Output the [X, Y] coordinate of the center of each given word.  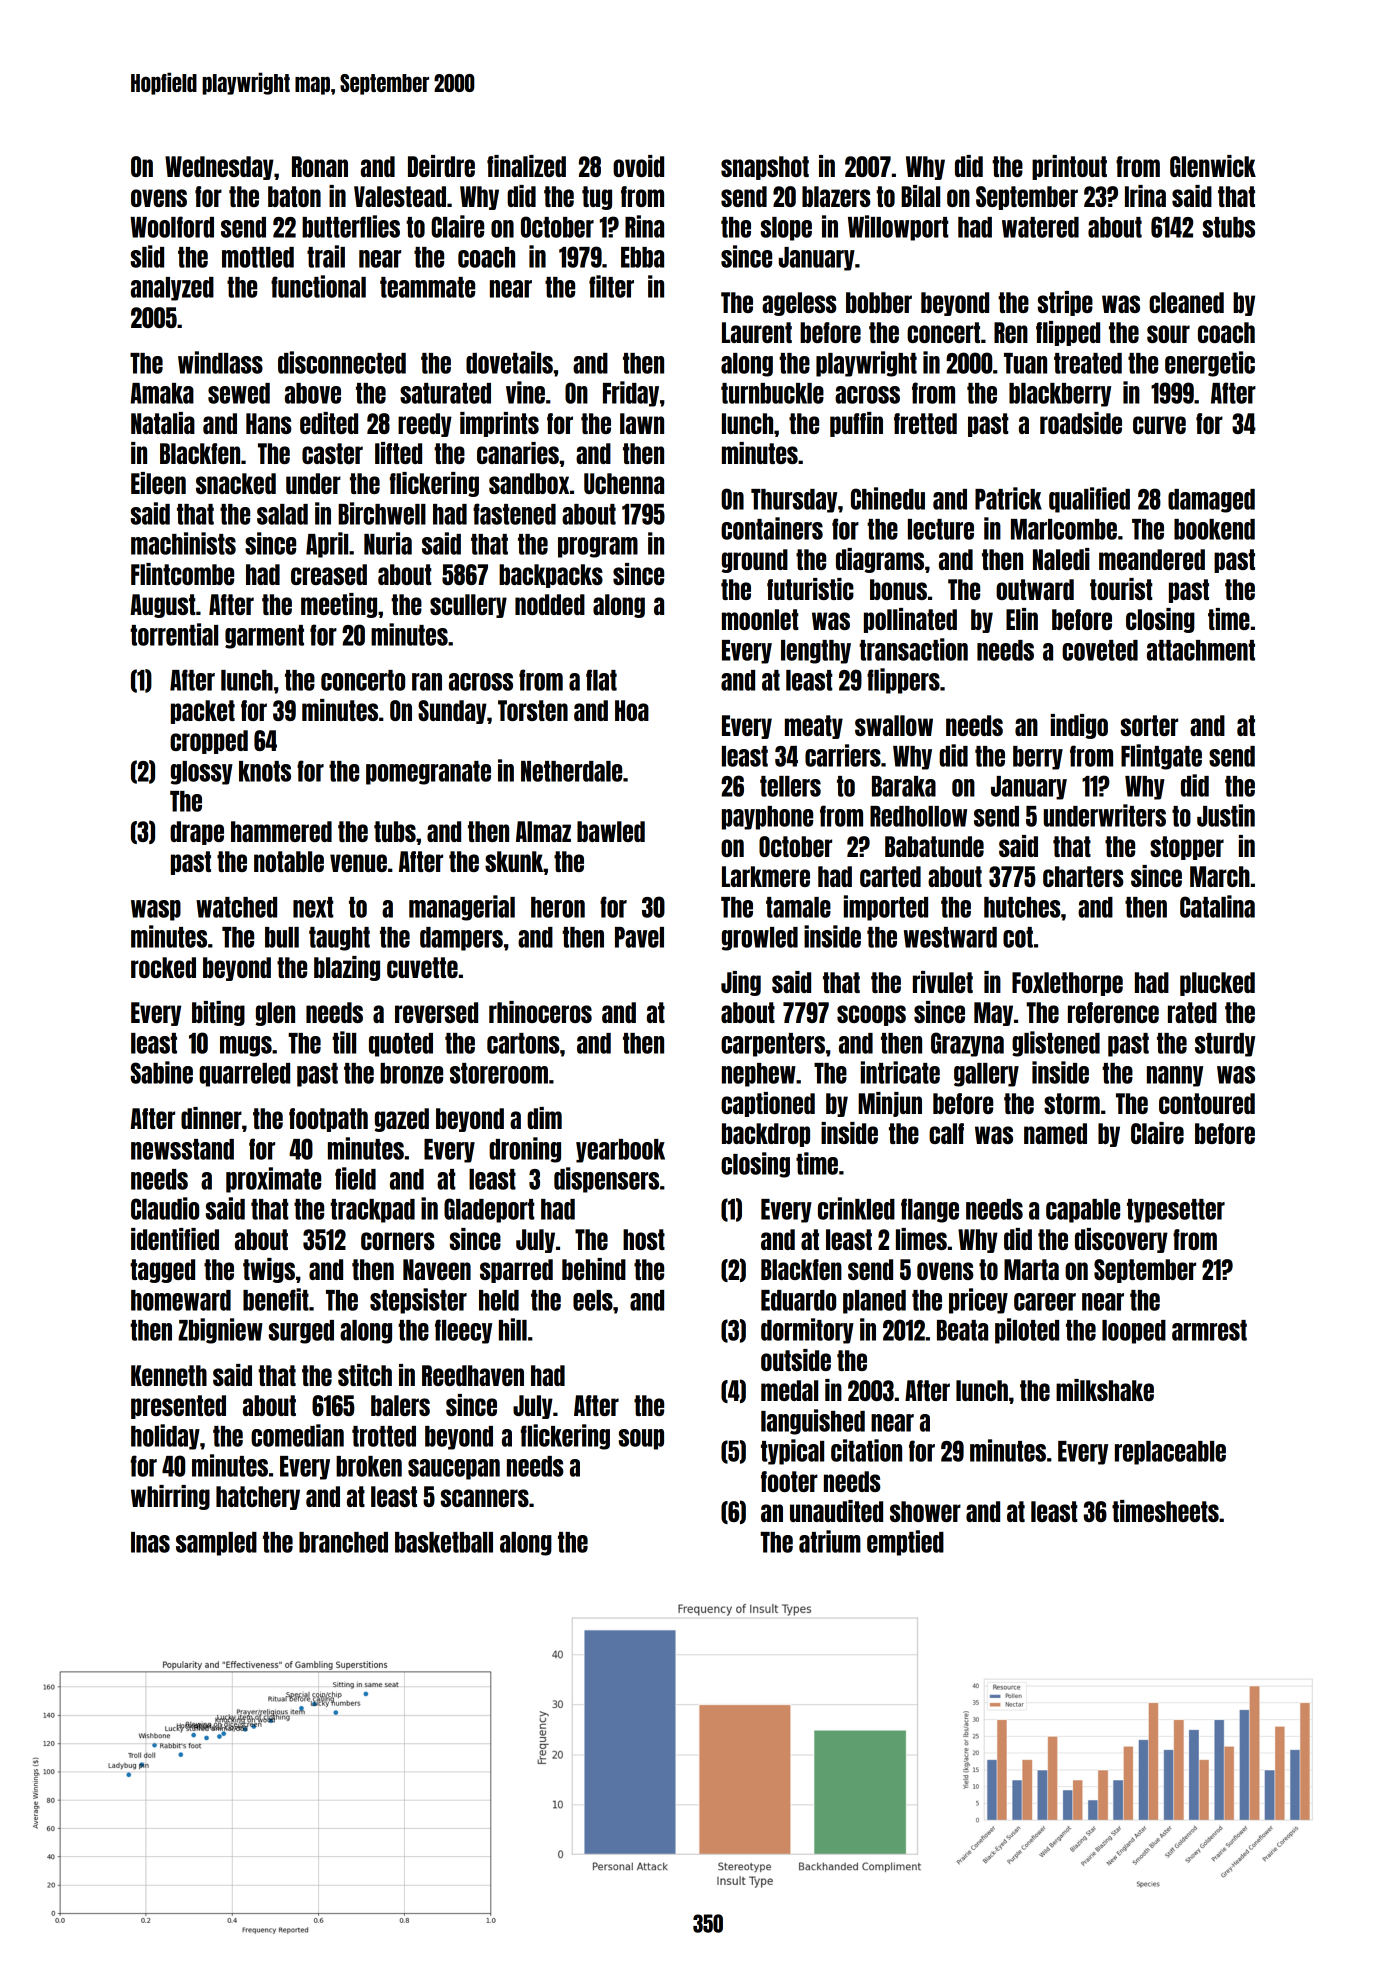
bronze [411, 1073]
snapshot [765, 168]
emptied [905, 1543]
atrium [830, 1541]
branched [343, 1542]
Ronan [320, 166]
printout [1069, 167]
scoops [871, 1015]
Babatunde [934, 846]
